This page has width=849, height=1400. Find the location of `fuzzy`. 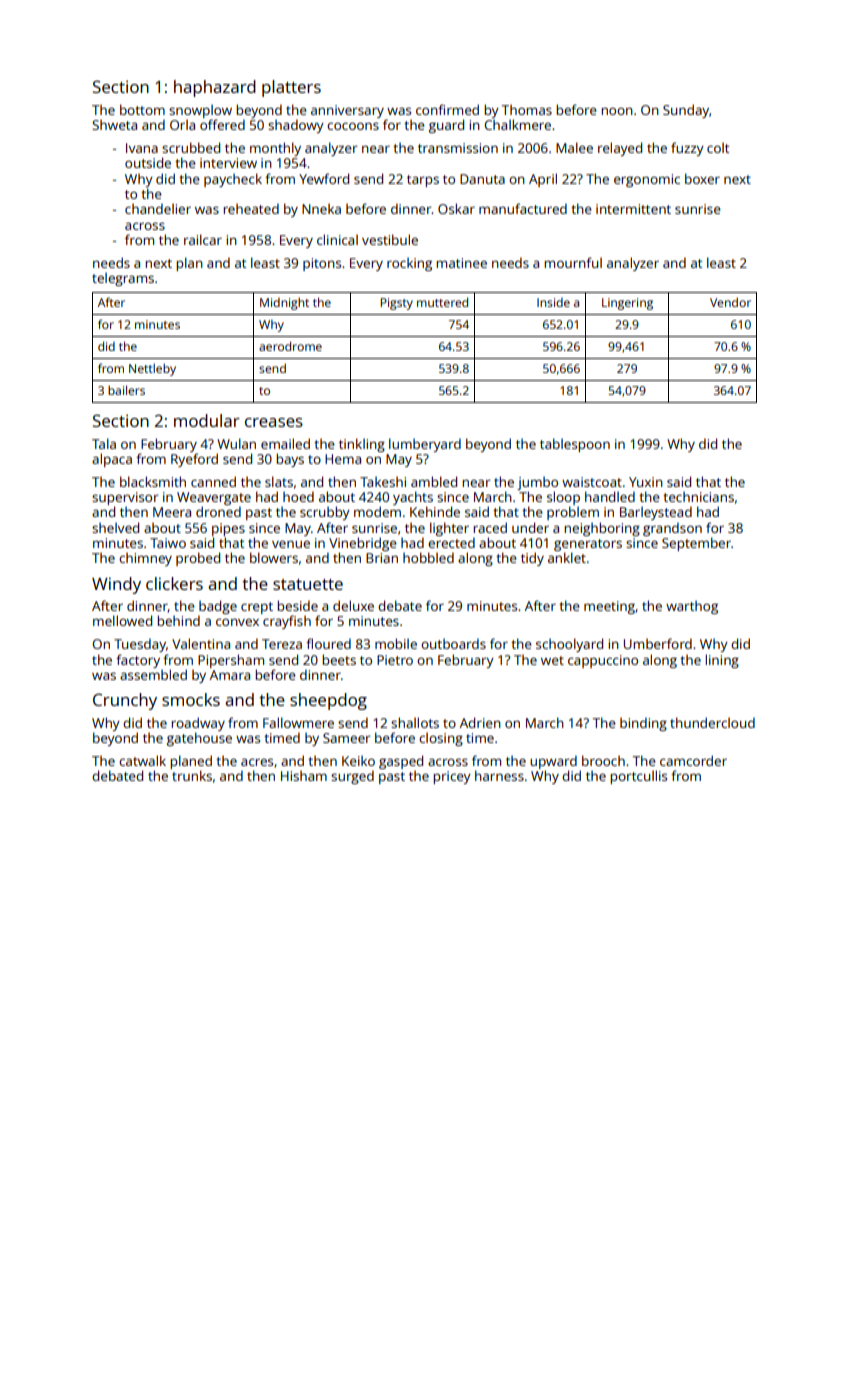

fuzzy is located at coordinates (687, 149).
